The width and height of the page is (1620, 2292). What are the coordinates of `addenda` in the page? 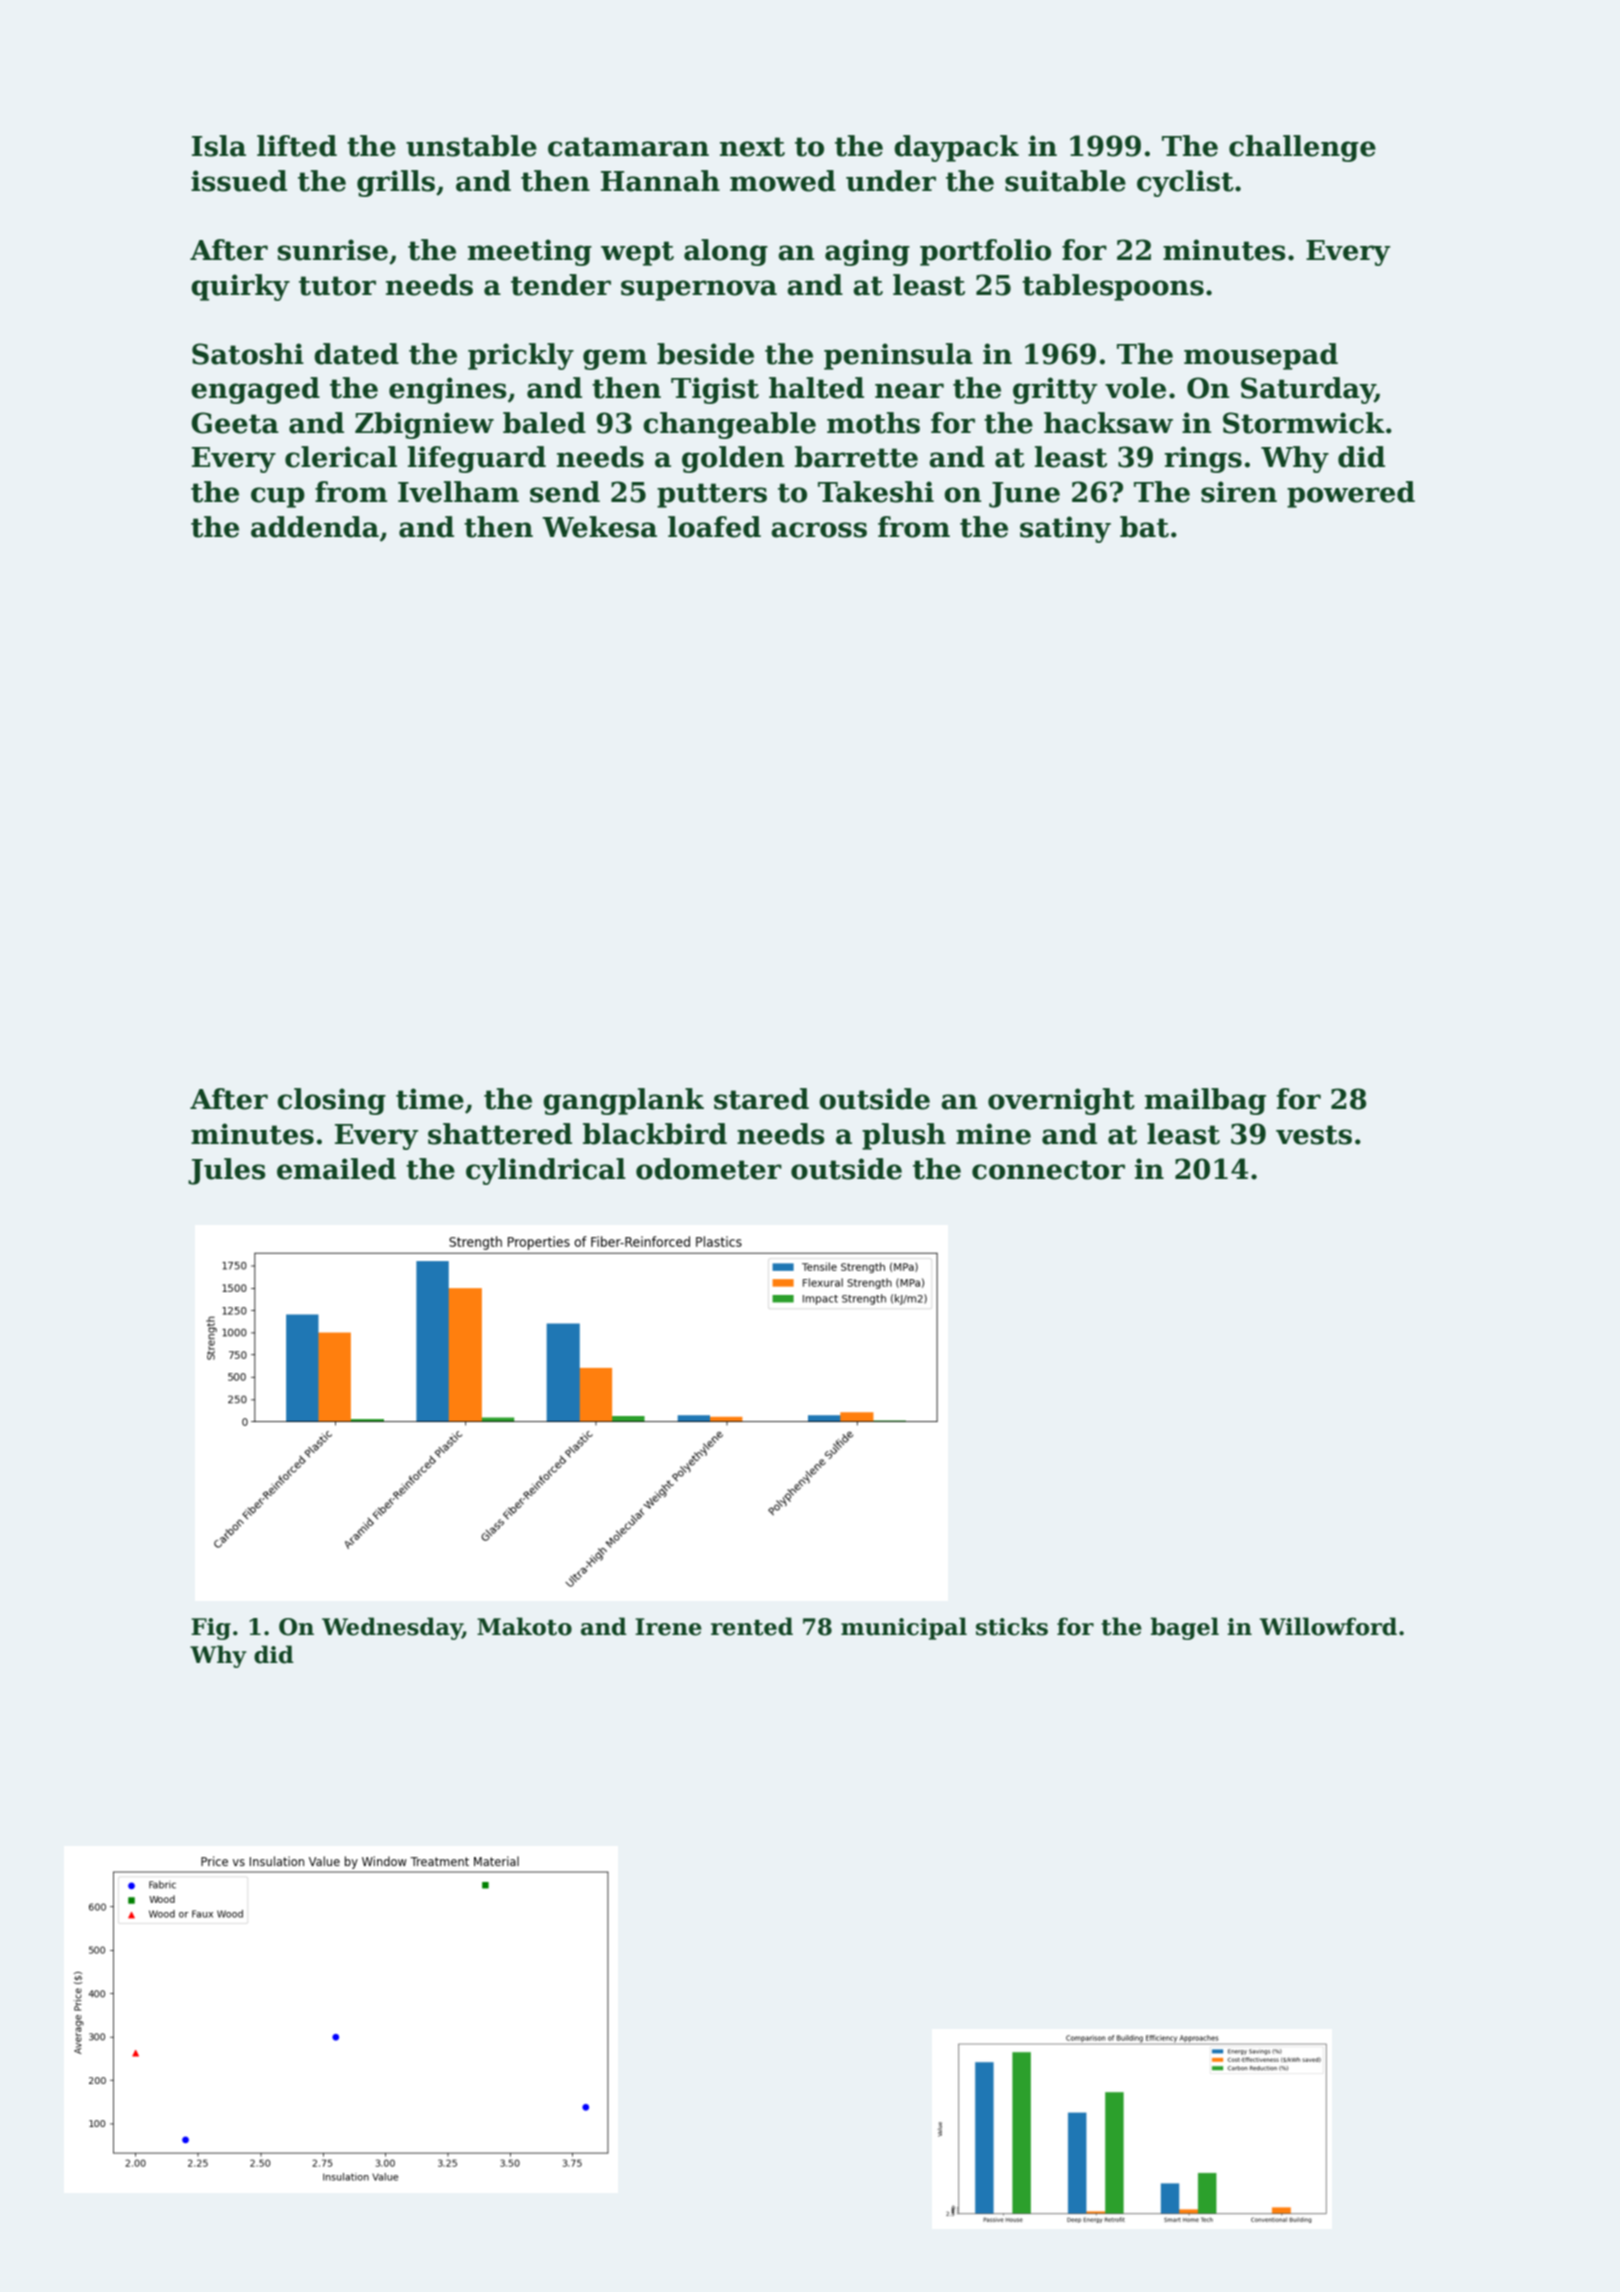 It's located at (315, 527).
